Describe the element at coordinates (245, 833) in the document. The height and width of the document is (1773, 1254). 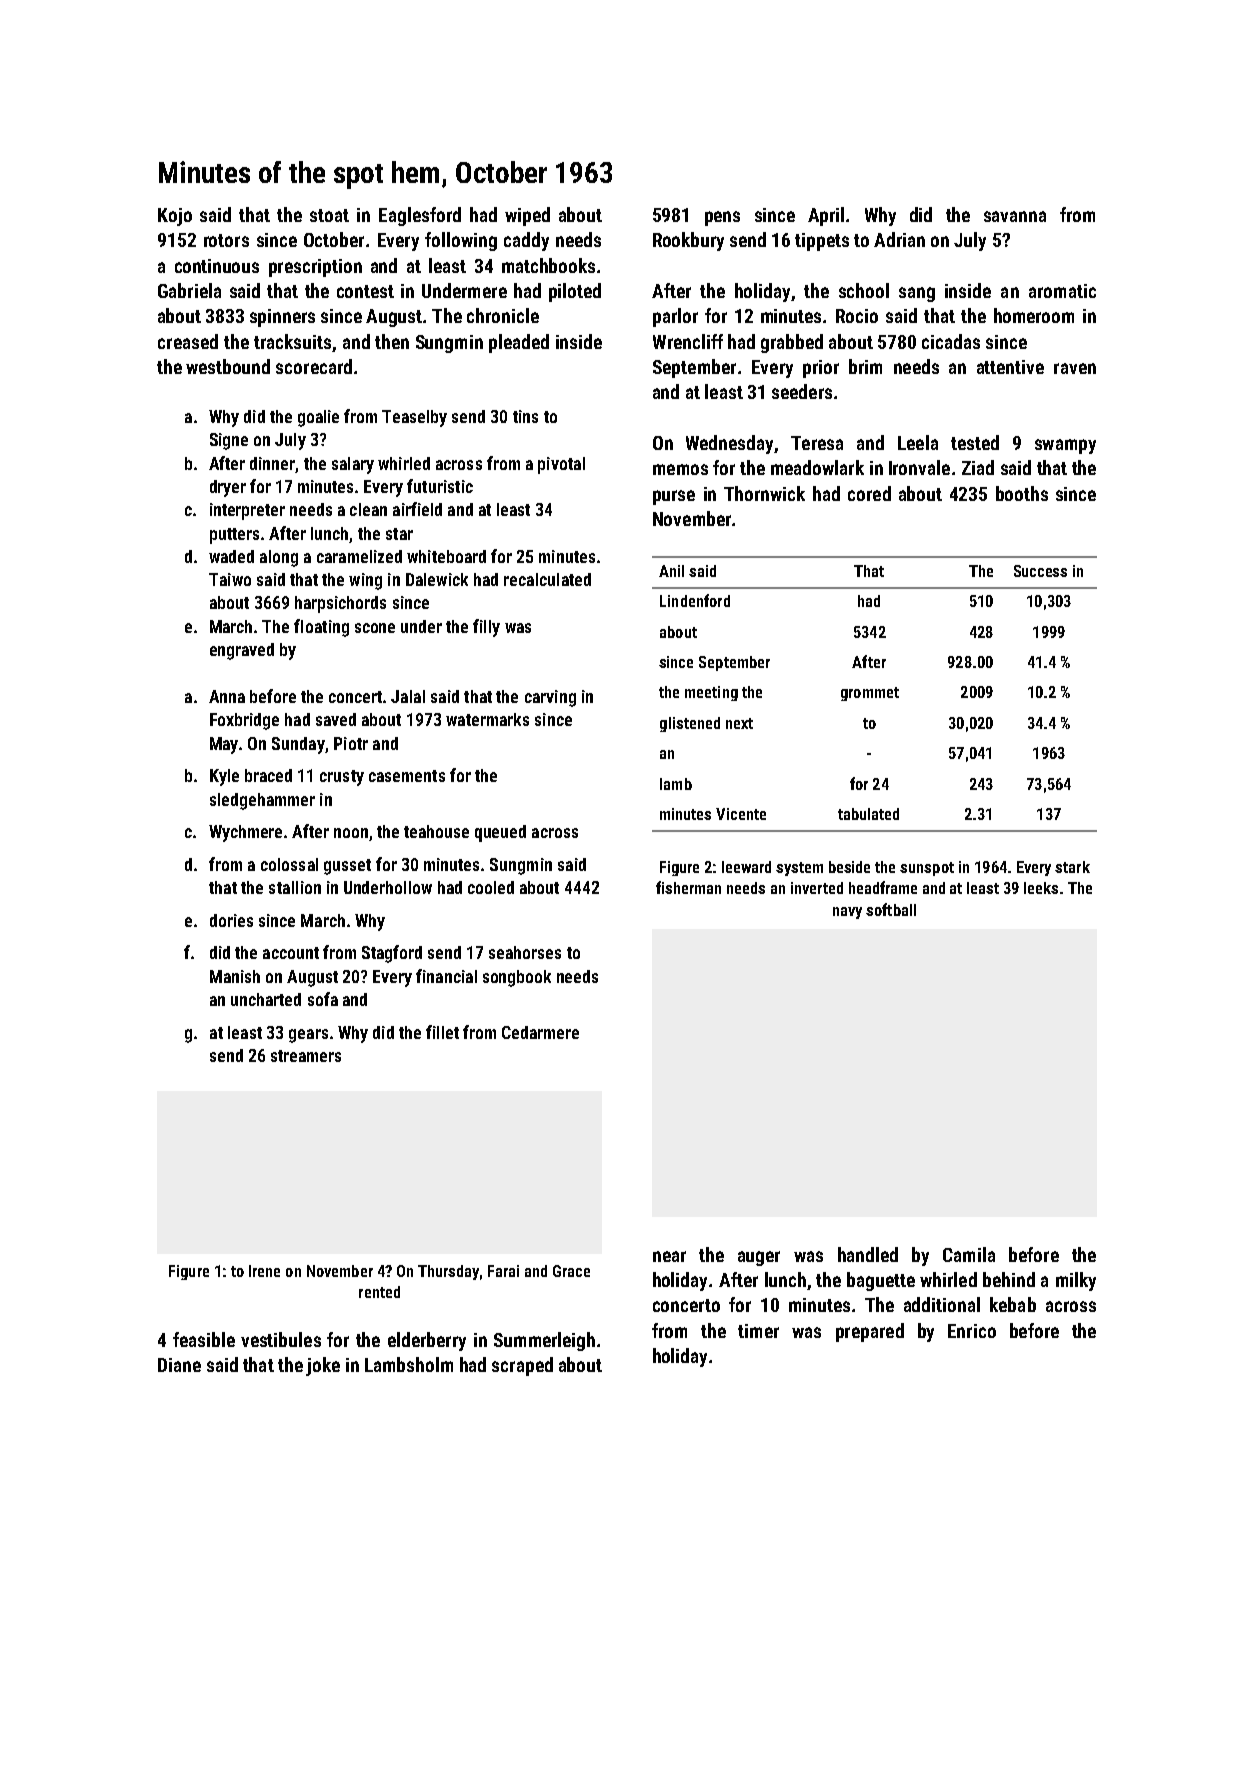
I see `Wychmere` at that location.
